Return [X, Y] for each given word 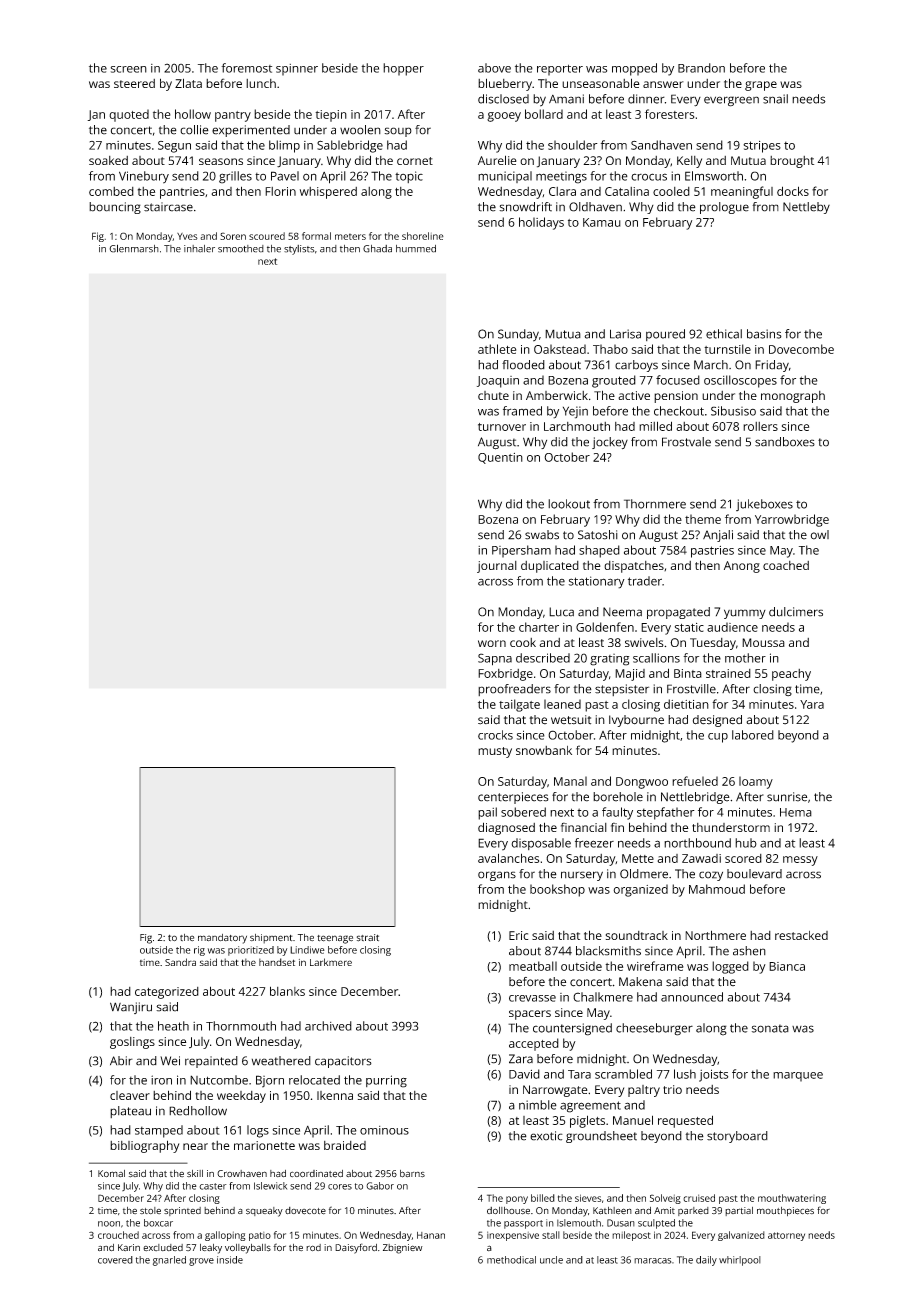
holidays [541, 223]
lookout [569, 504]
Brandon [701, 68]
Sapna [495, 659]
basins [764, 334]
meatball [533, 966]
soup [398, 132]
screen [129, 69]
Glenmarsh [134, 248]
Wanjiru [131, 1008]
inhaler [199, 249]
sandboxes [785, 442]
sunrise [787, 797]
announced [692, 997]
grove [201, 1262]
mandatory [222, 939]
